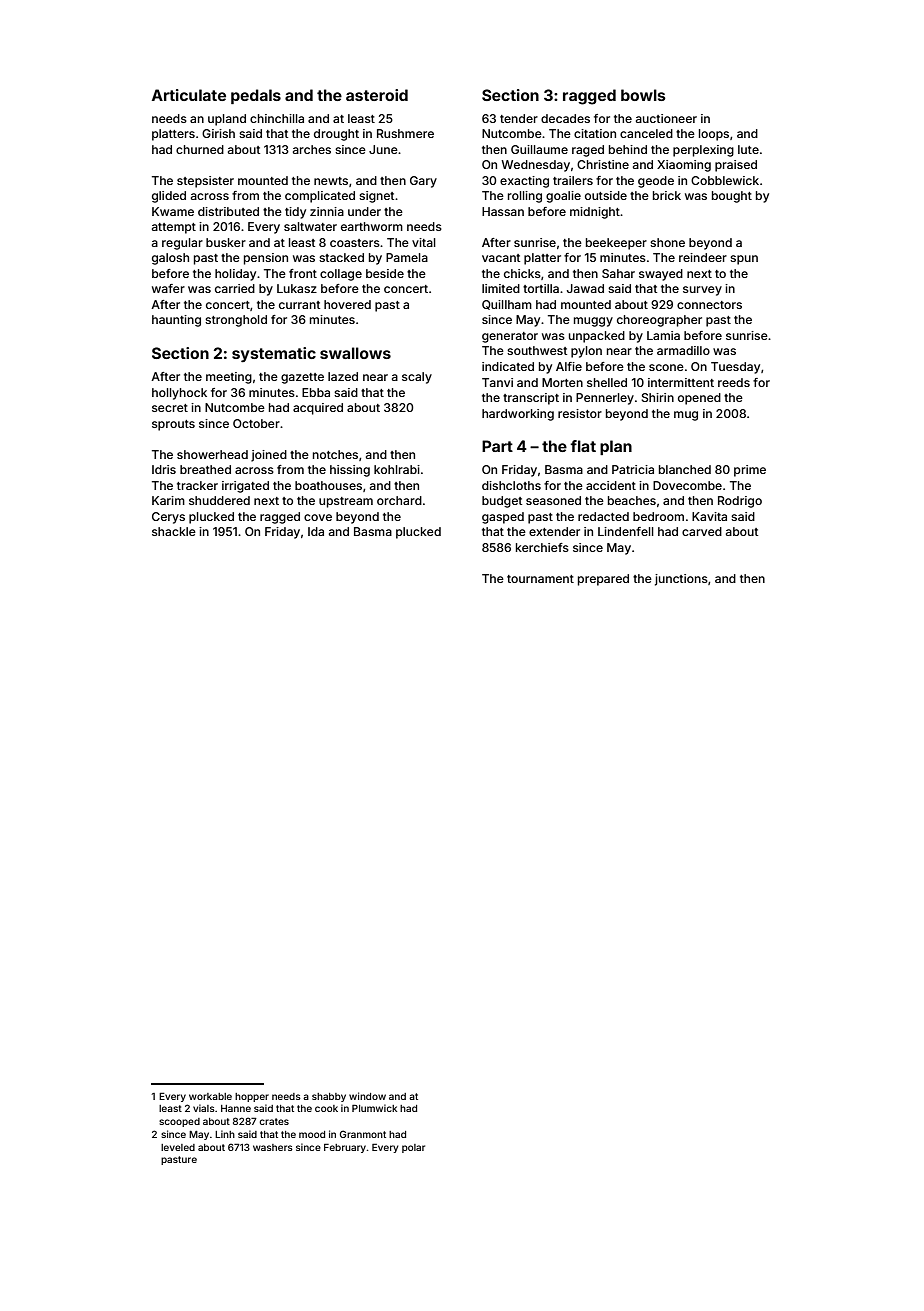  Describe the element at coordinates (744, 260) in the document. I see `spun` at that location.
